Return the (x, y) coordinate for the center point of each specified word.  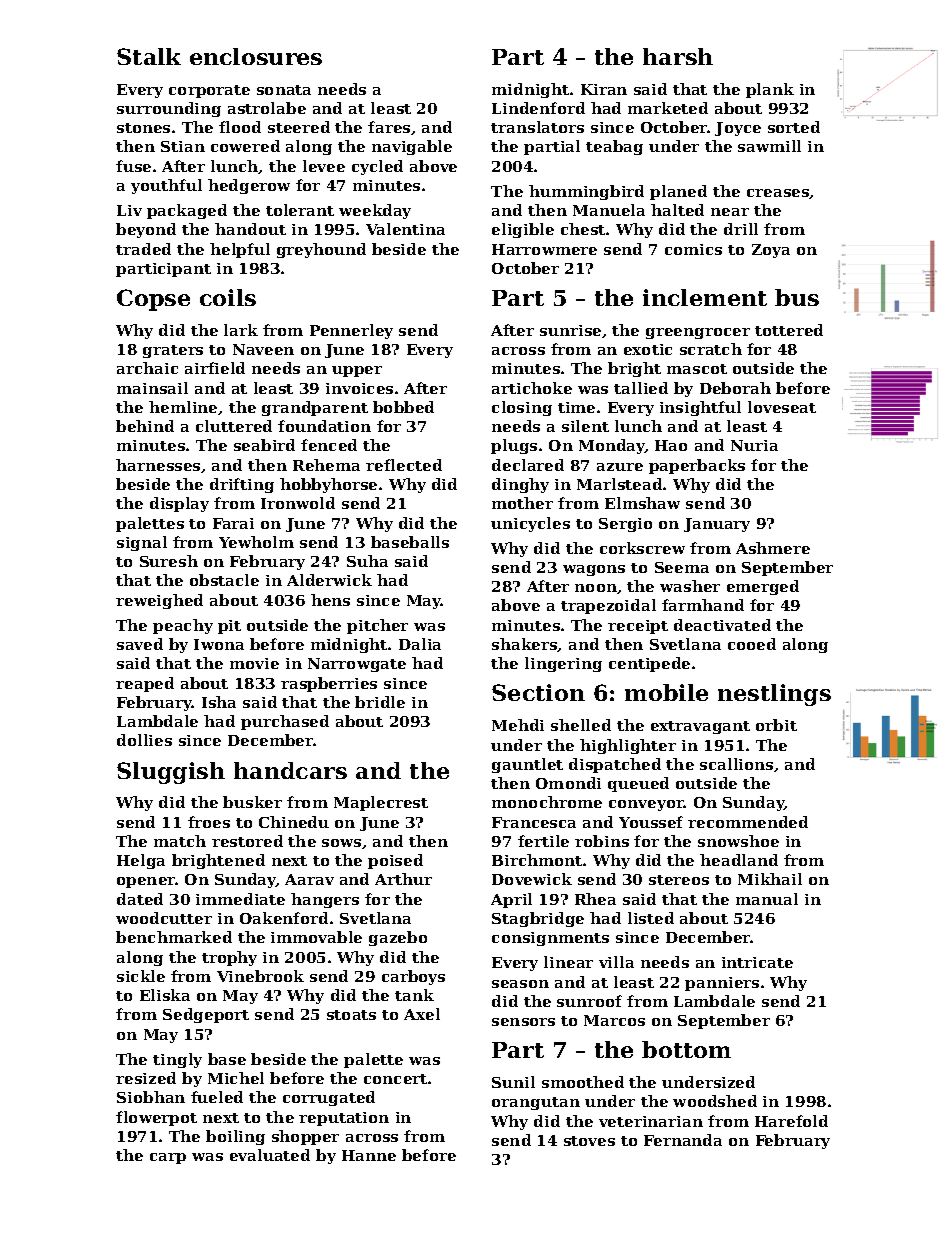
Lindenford (538, 108)
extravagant (700, 727)
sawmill (769, 146)
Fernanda (683, 1140)
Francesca (534, 822)
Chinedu (294, 822)
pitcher (377, 626)
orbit (776, 725)
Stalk (149, 56)
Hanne (369, 1155)
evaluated (270, 1155)
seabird (264, 445)
